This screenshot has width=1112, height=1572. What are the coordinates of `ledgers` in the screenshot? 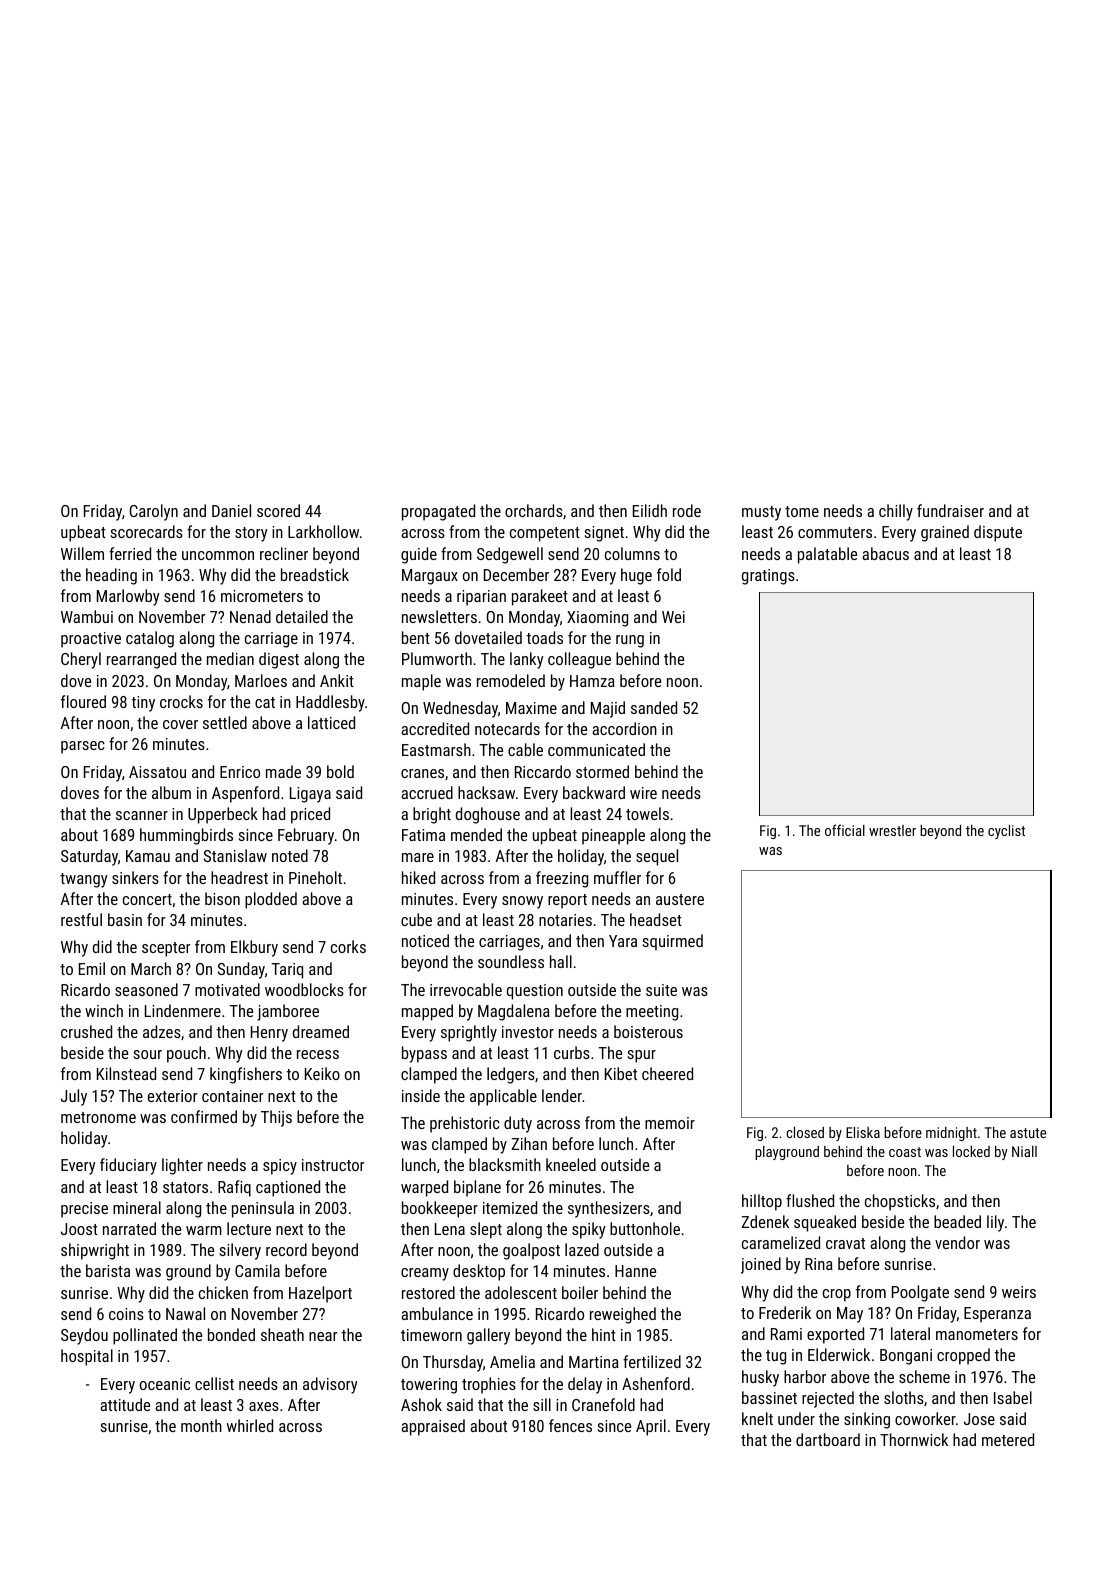 It's located at (511, 1075).
